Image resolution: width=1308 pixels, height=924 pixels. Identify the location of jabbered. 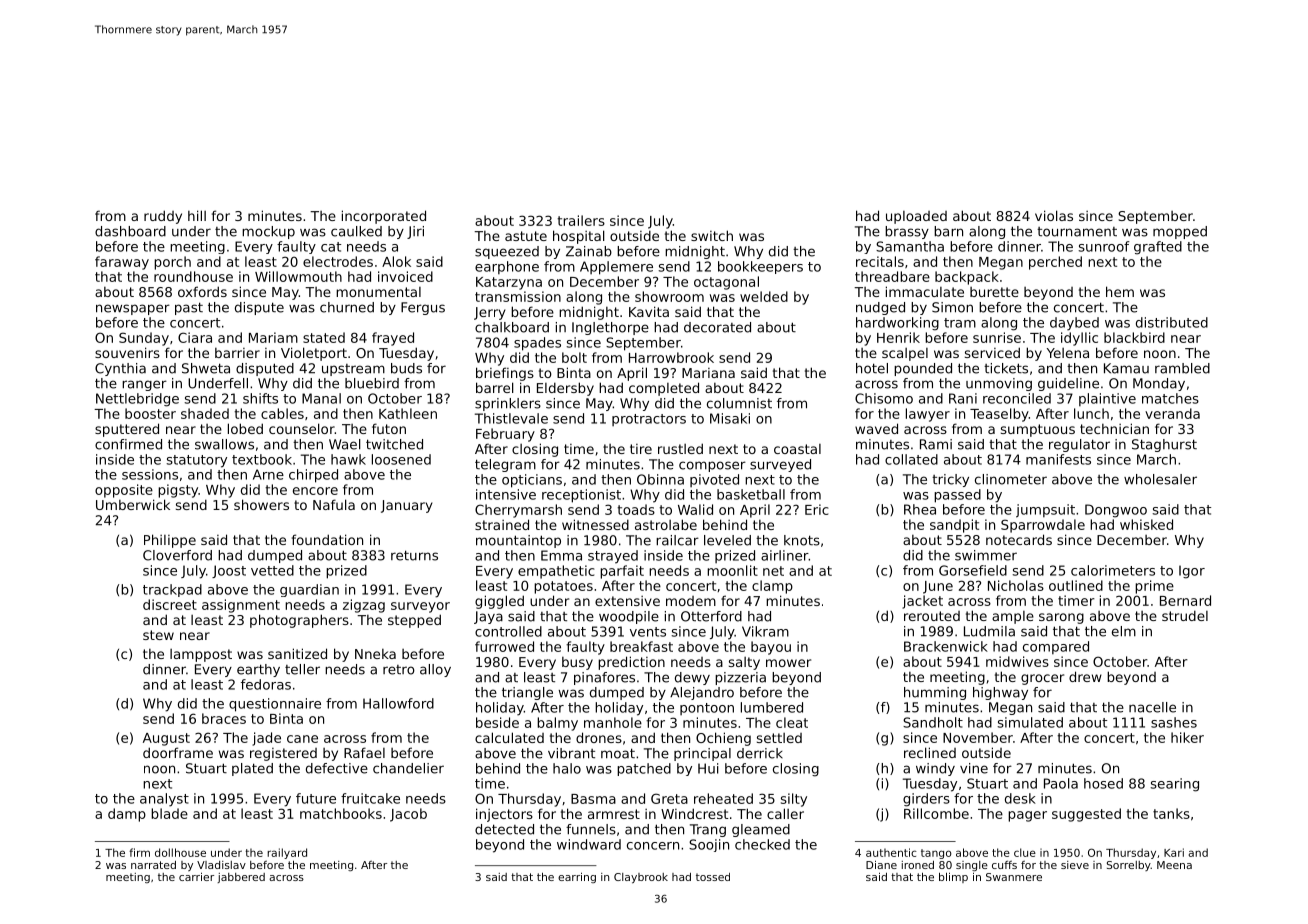
(241, 878).
